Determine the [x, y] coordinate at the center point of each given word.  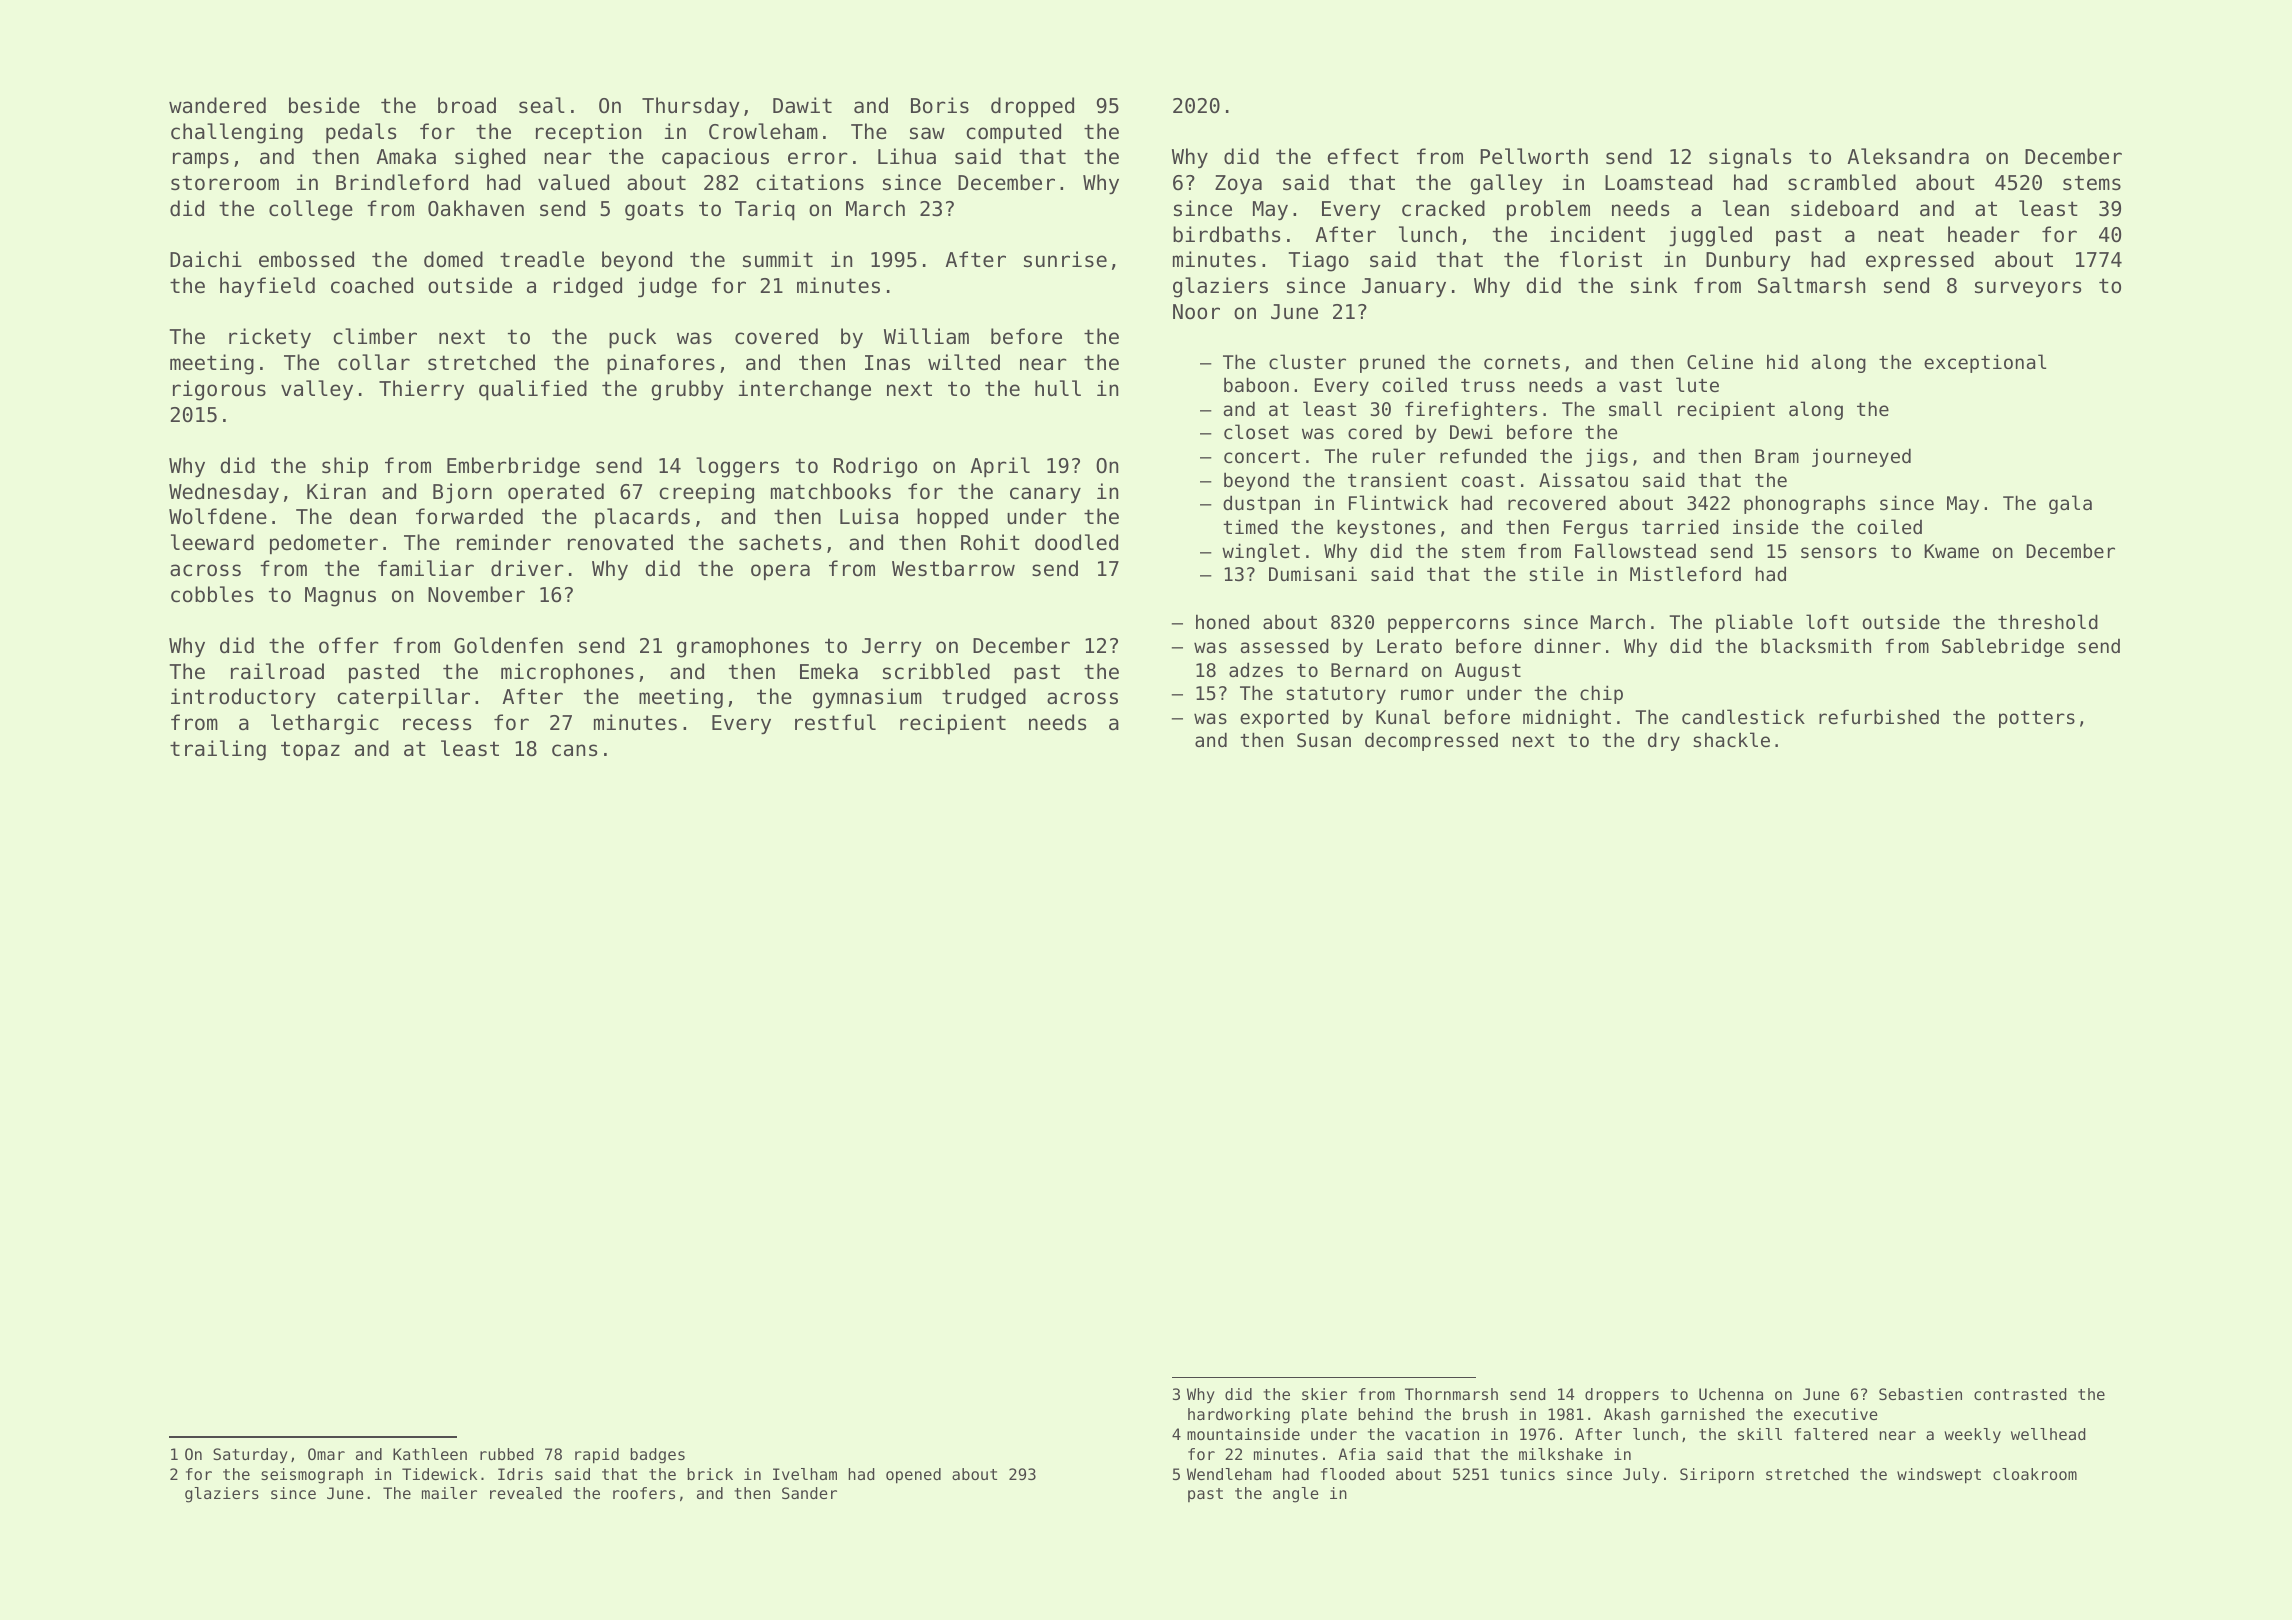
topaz [310, 750]
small [1635, 408]
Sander [809, 1493]
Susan [1324, 740]
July [1641, 1475]
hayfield [267, 287]
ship [345, 467]
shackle [1731, 739]
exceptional [1985, 363]
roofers [644, 1493]
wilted [964, 362]
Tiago [1318, 261]
